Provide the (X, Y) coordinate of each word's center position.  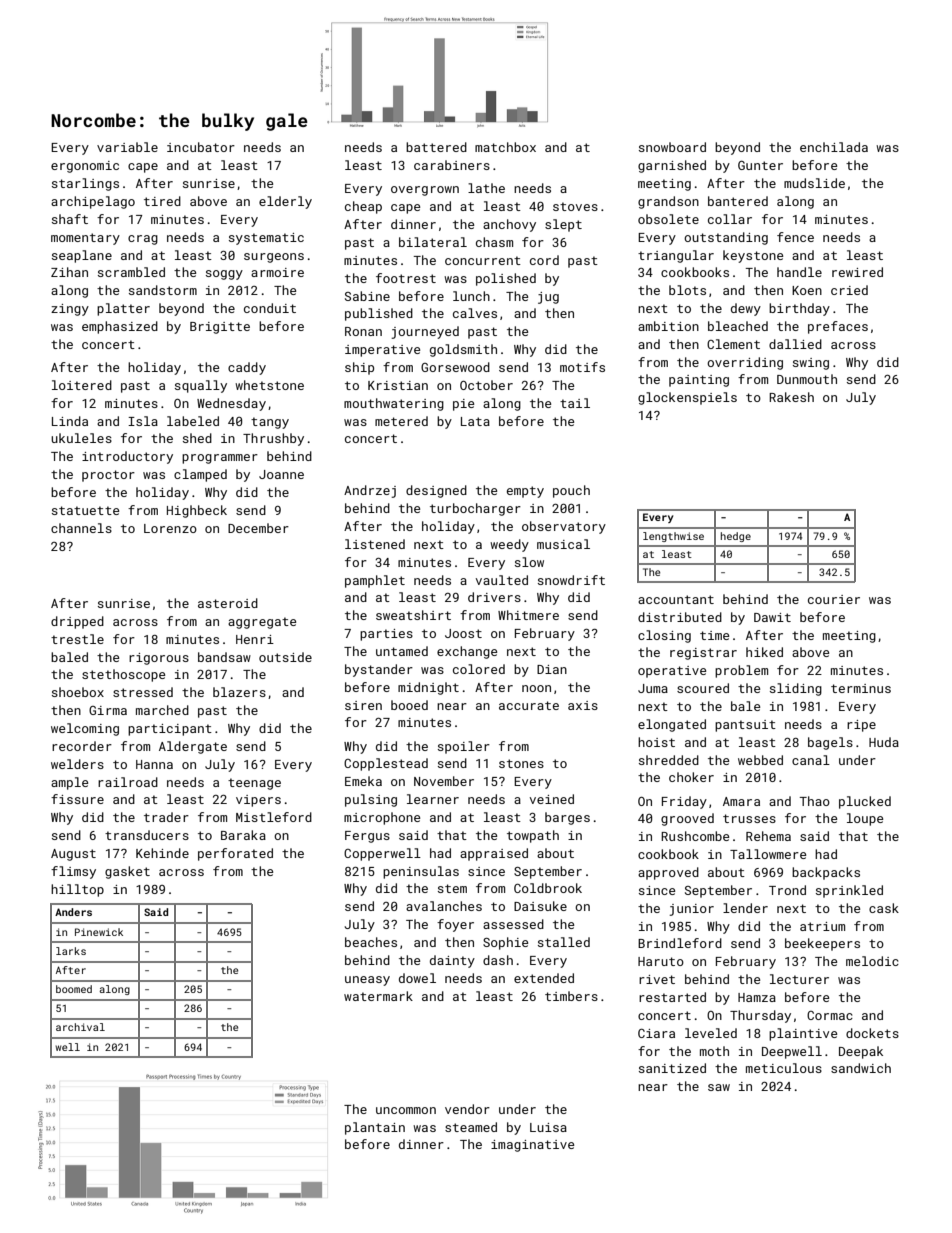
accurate (529, 705)
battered (436, 147)
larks (71, 951)
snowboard (672, 147)
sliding (796, 689)
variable (127, 147)
